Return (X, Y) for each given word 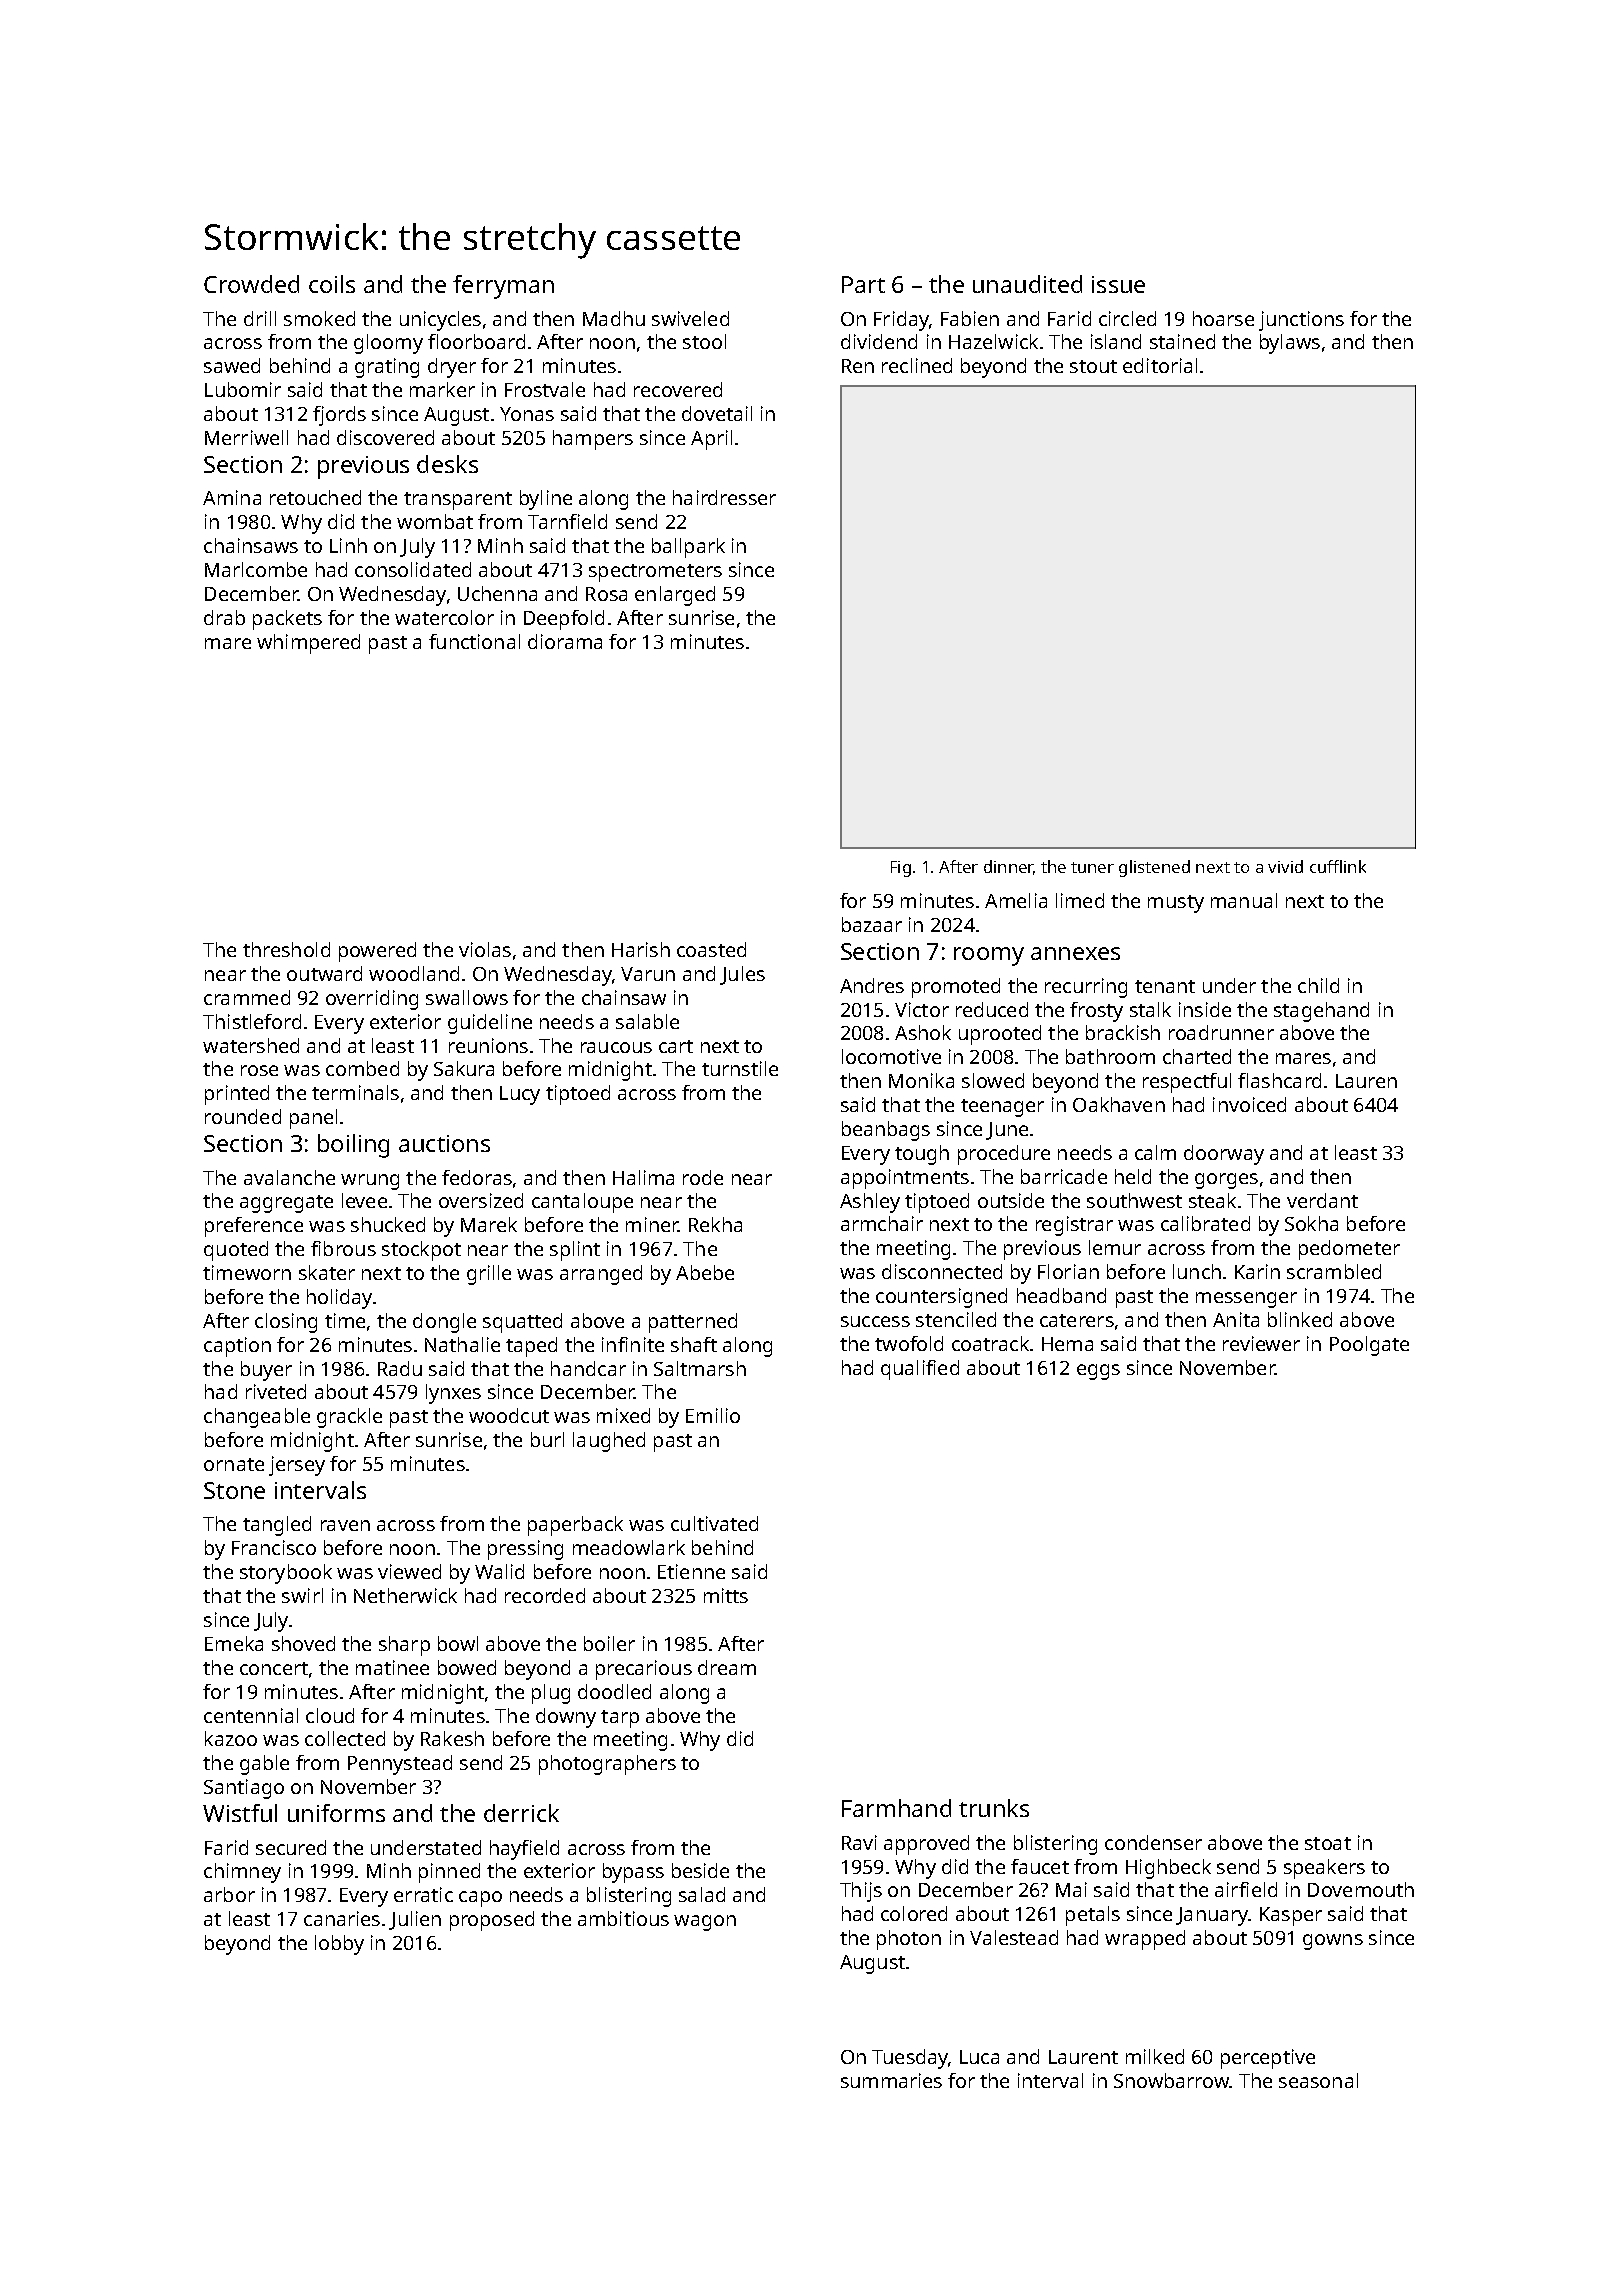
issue (1118, 284)
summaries (891, 2080)
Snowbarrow (1172, 2080)
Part (863, 284)
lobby (339, 1945)
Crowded (251, 284)
